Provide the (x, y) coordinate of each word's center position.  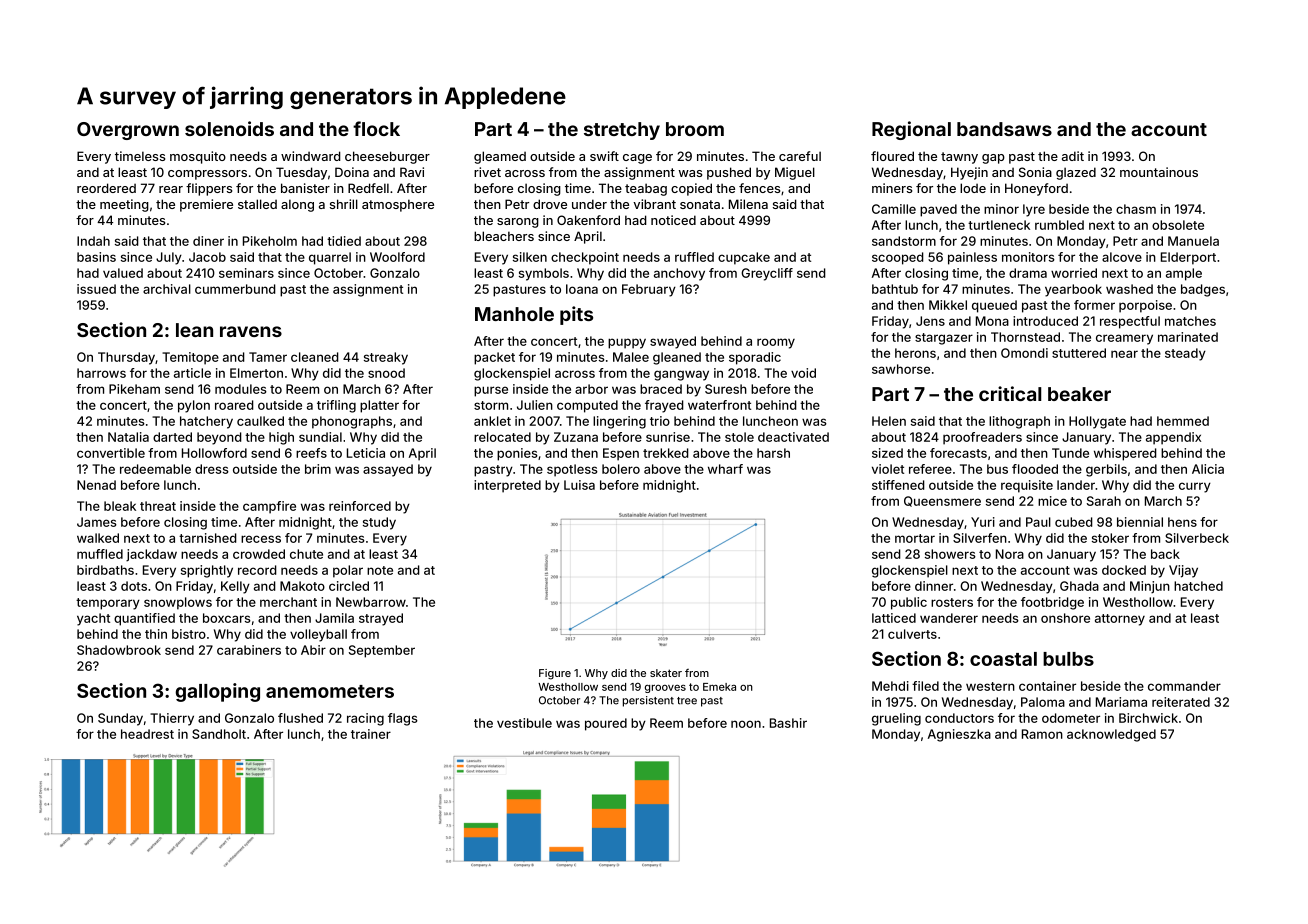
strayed (381, 619)
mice (1052, 501)
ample (1184, 274)
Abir (313, 650)
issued (96, 289)
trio (660, 421)
